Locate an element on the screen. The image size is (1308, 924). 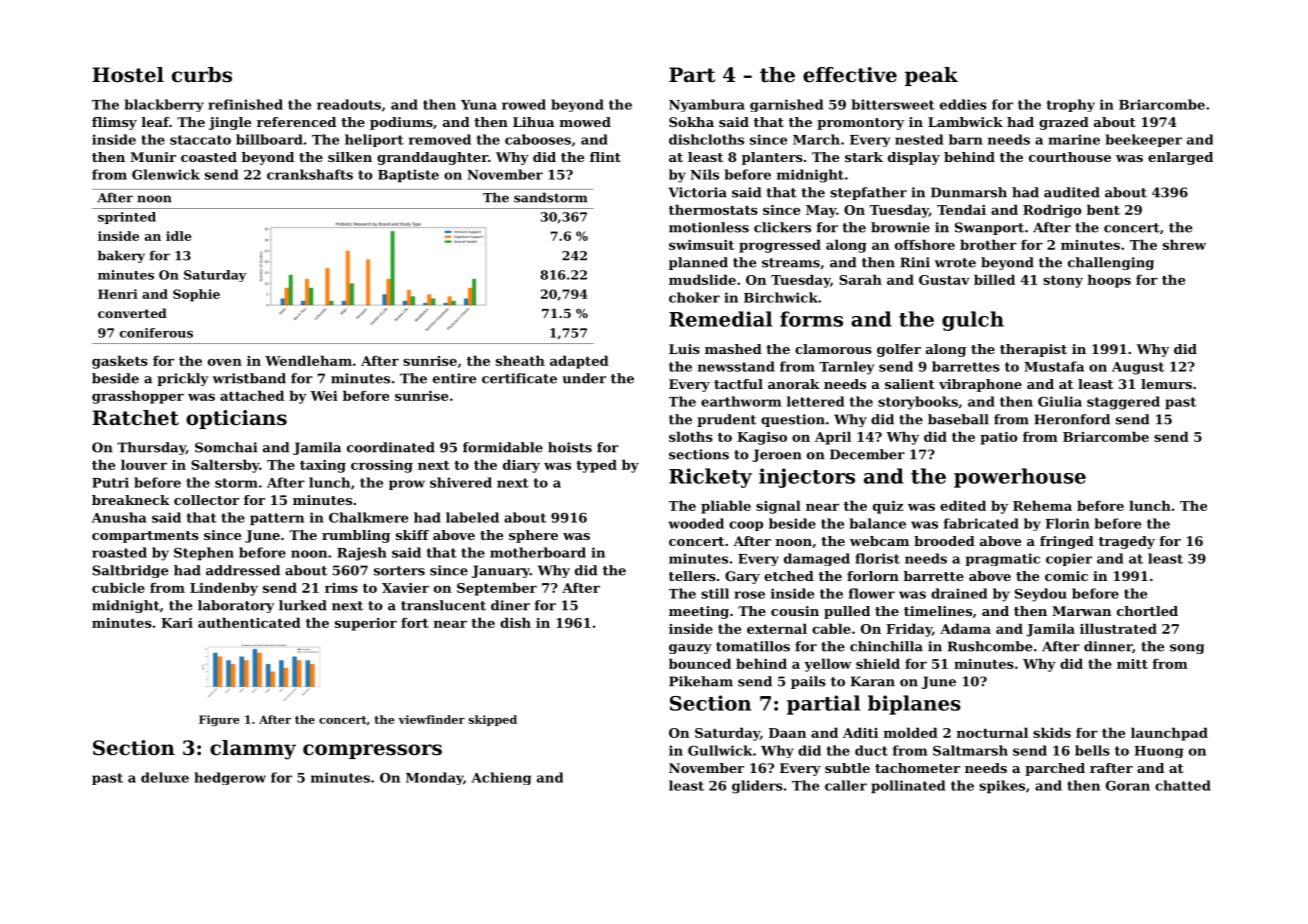
deluxe is located at coordinates (165, 777).
